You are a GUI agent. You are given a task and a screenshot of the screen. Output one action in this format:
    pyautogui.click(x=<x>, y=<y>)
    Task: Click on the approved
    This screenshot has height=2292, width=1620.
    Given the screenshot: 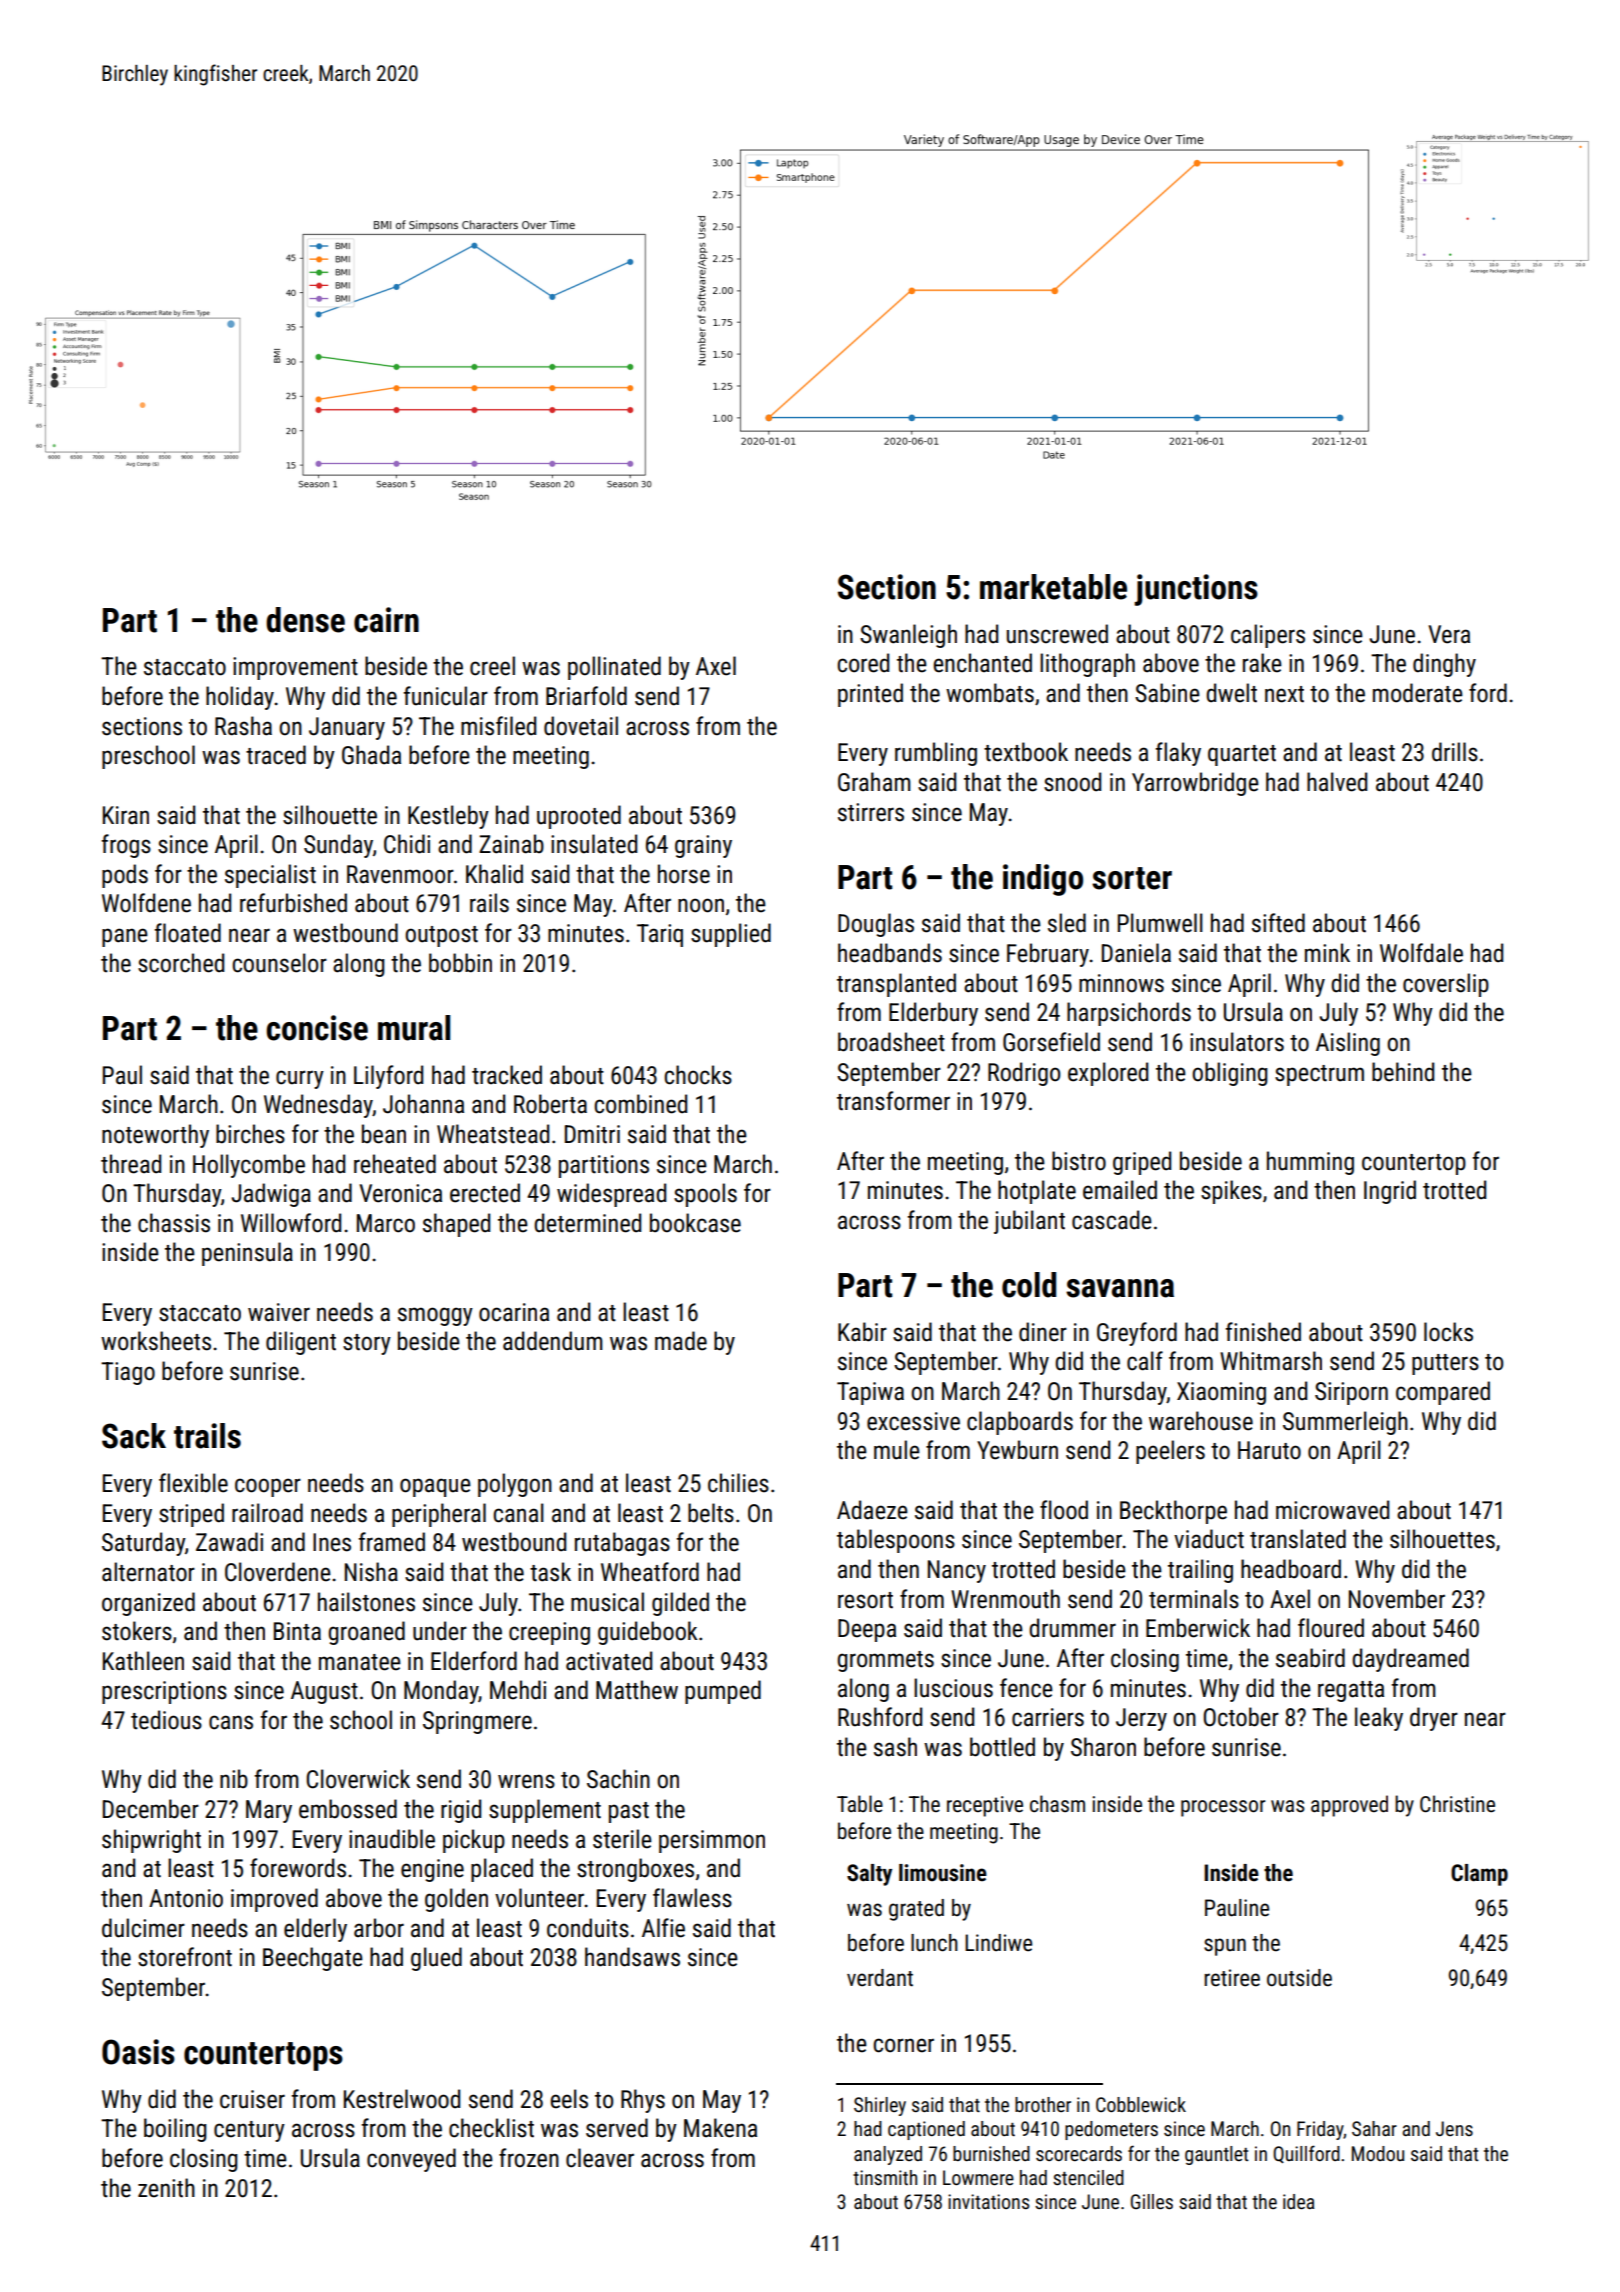 What is the action you would take?
    pyautogui.click(x=1349, y=1806)
